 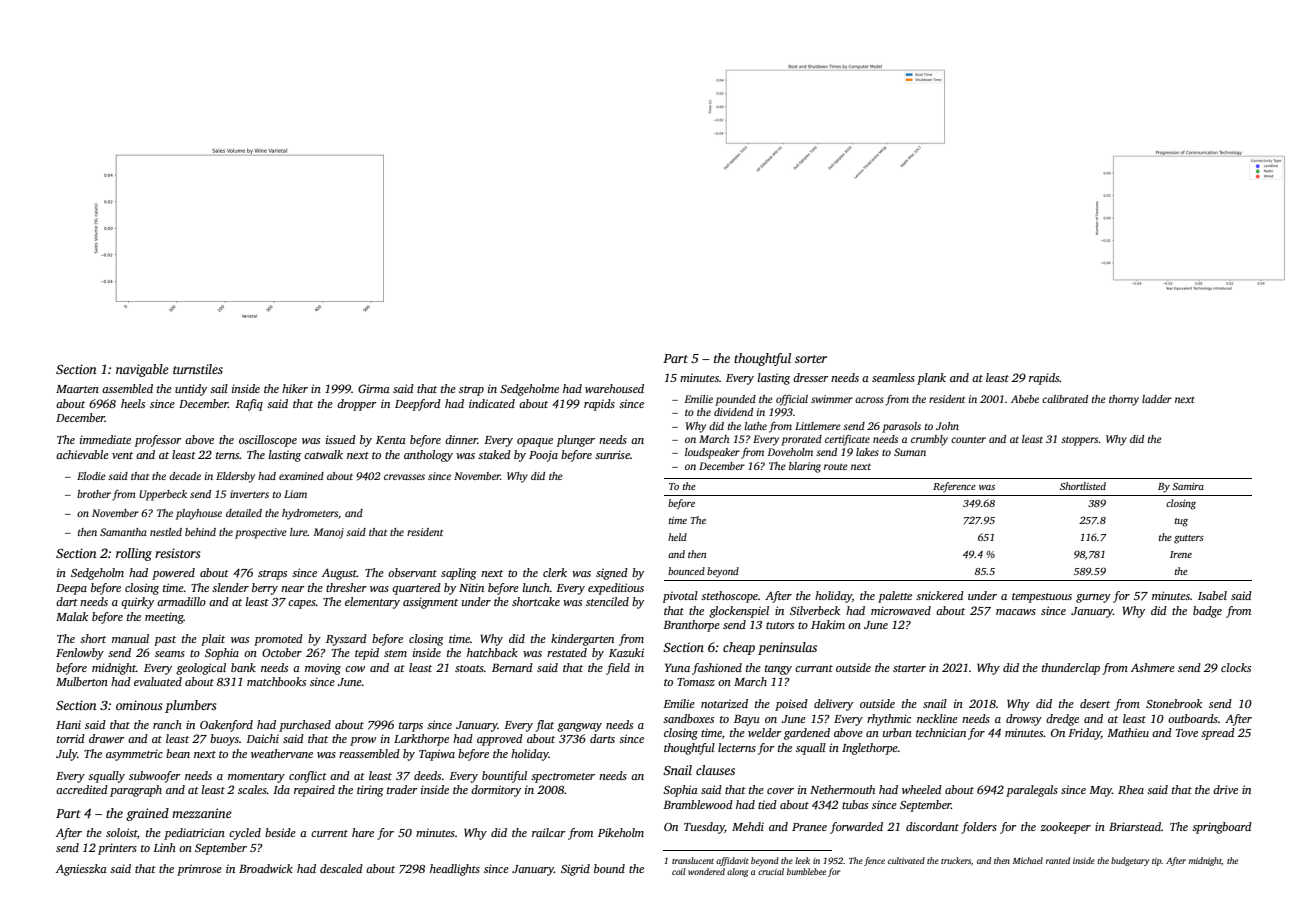 I want to click on Bernard, so click(x=512, y=667).
